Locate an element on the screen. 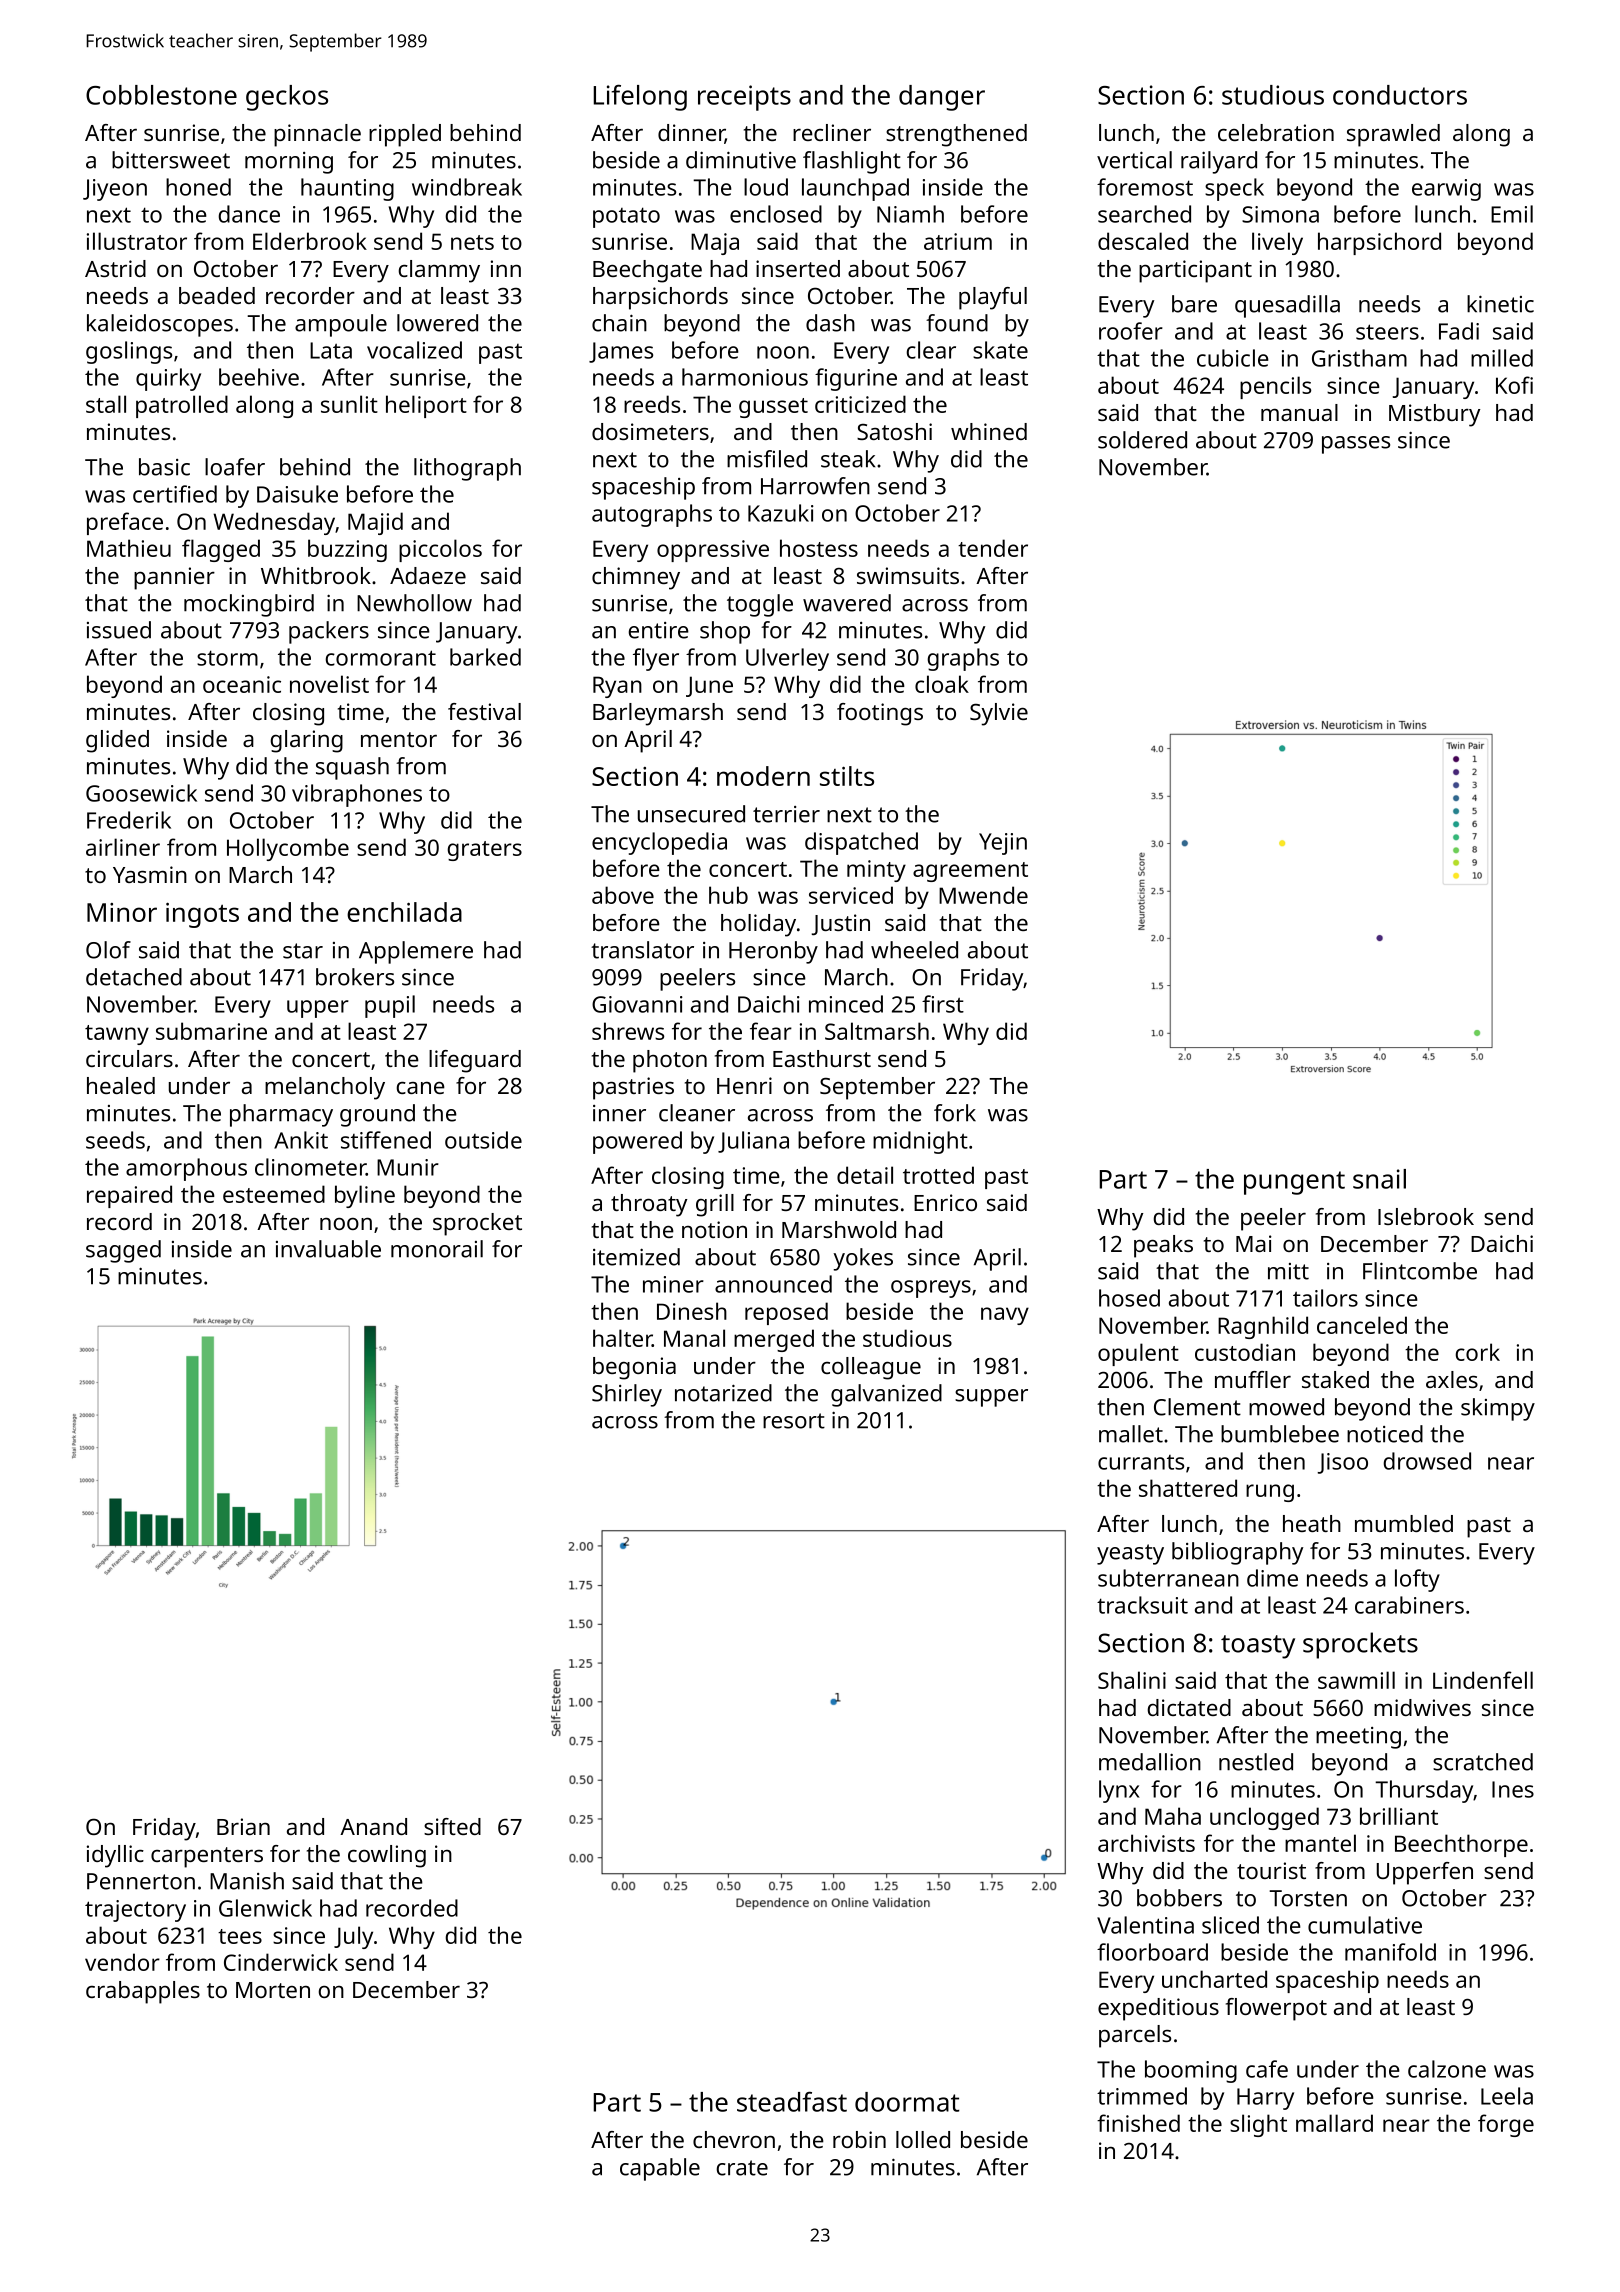 Image resolution: width=1620 pixels, height=2292 pixels. Majid is located at coordinates (375, 523).
